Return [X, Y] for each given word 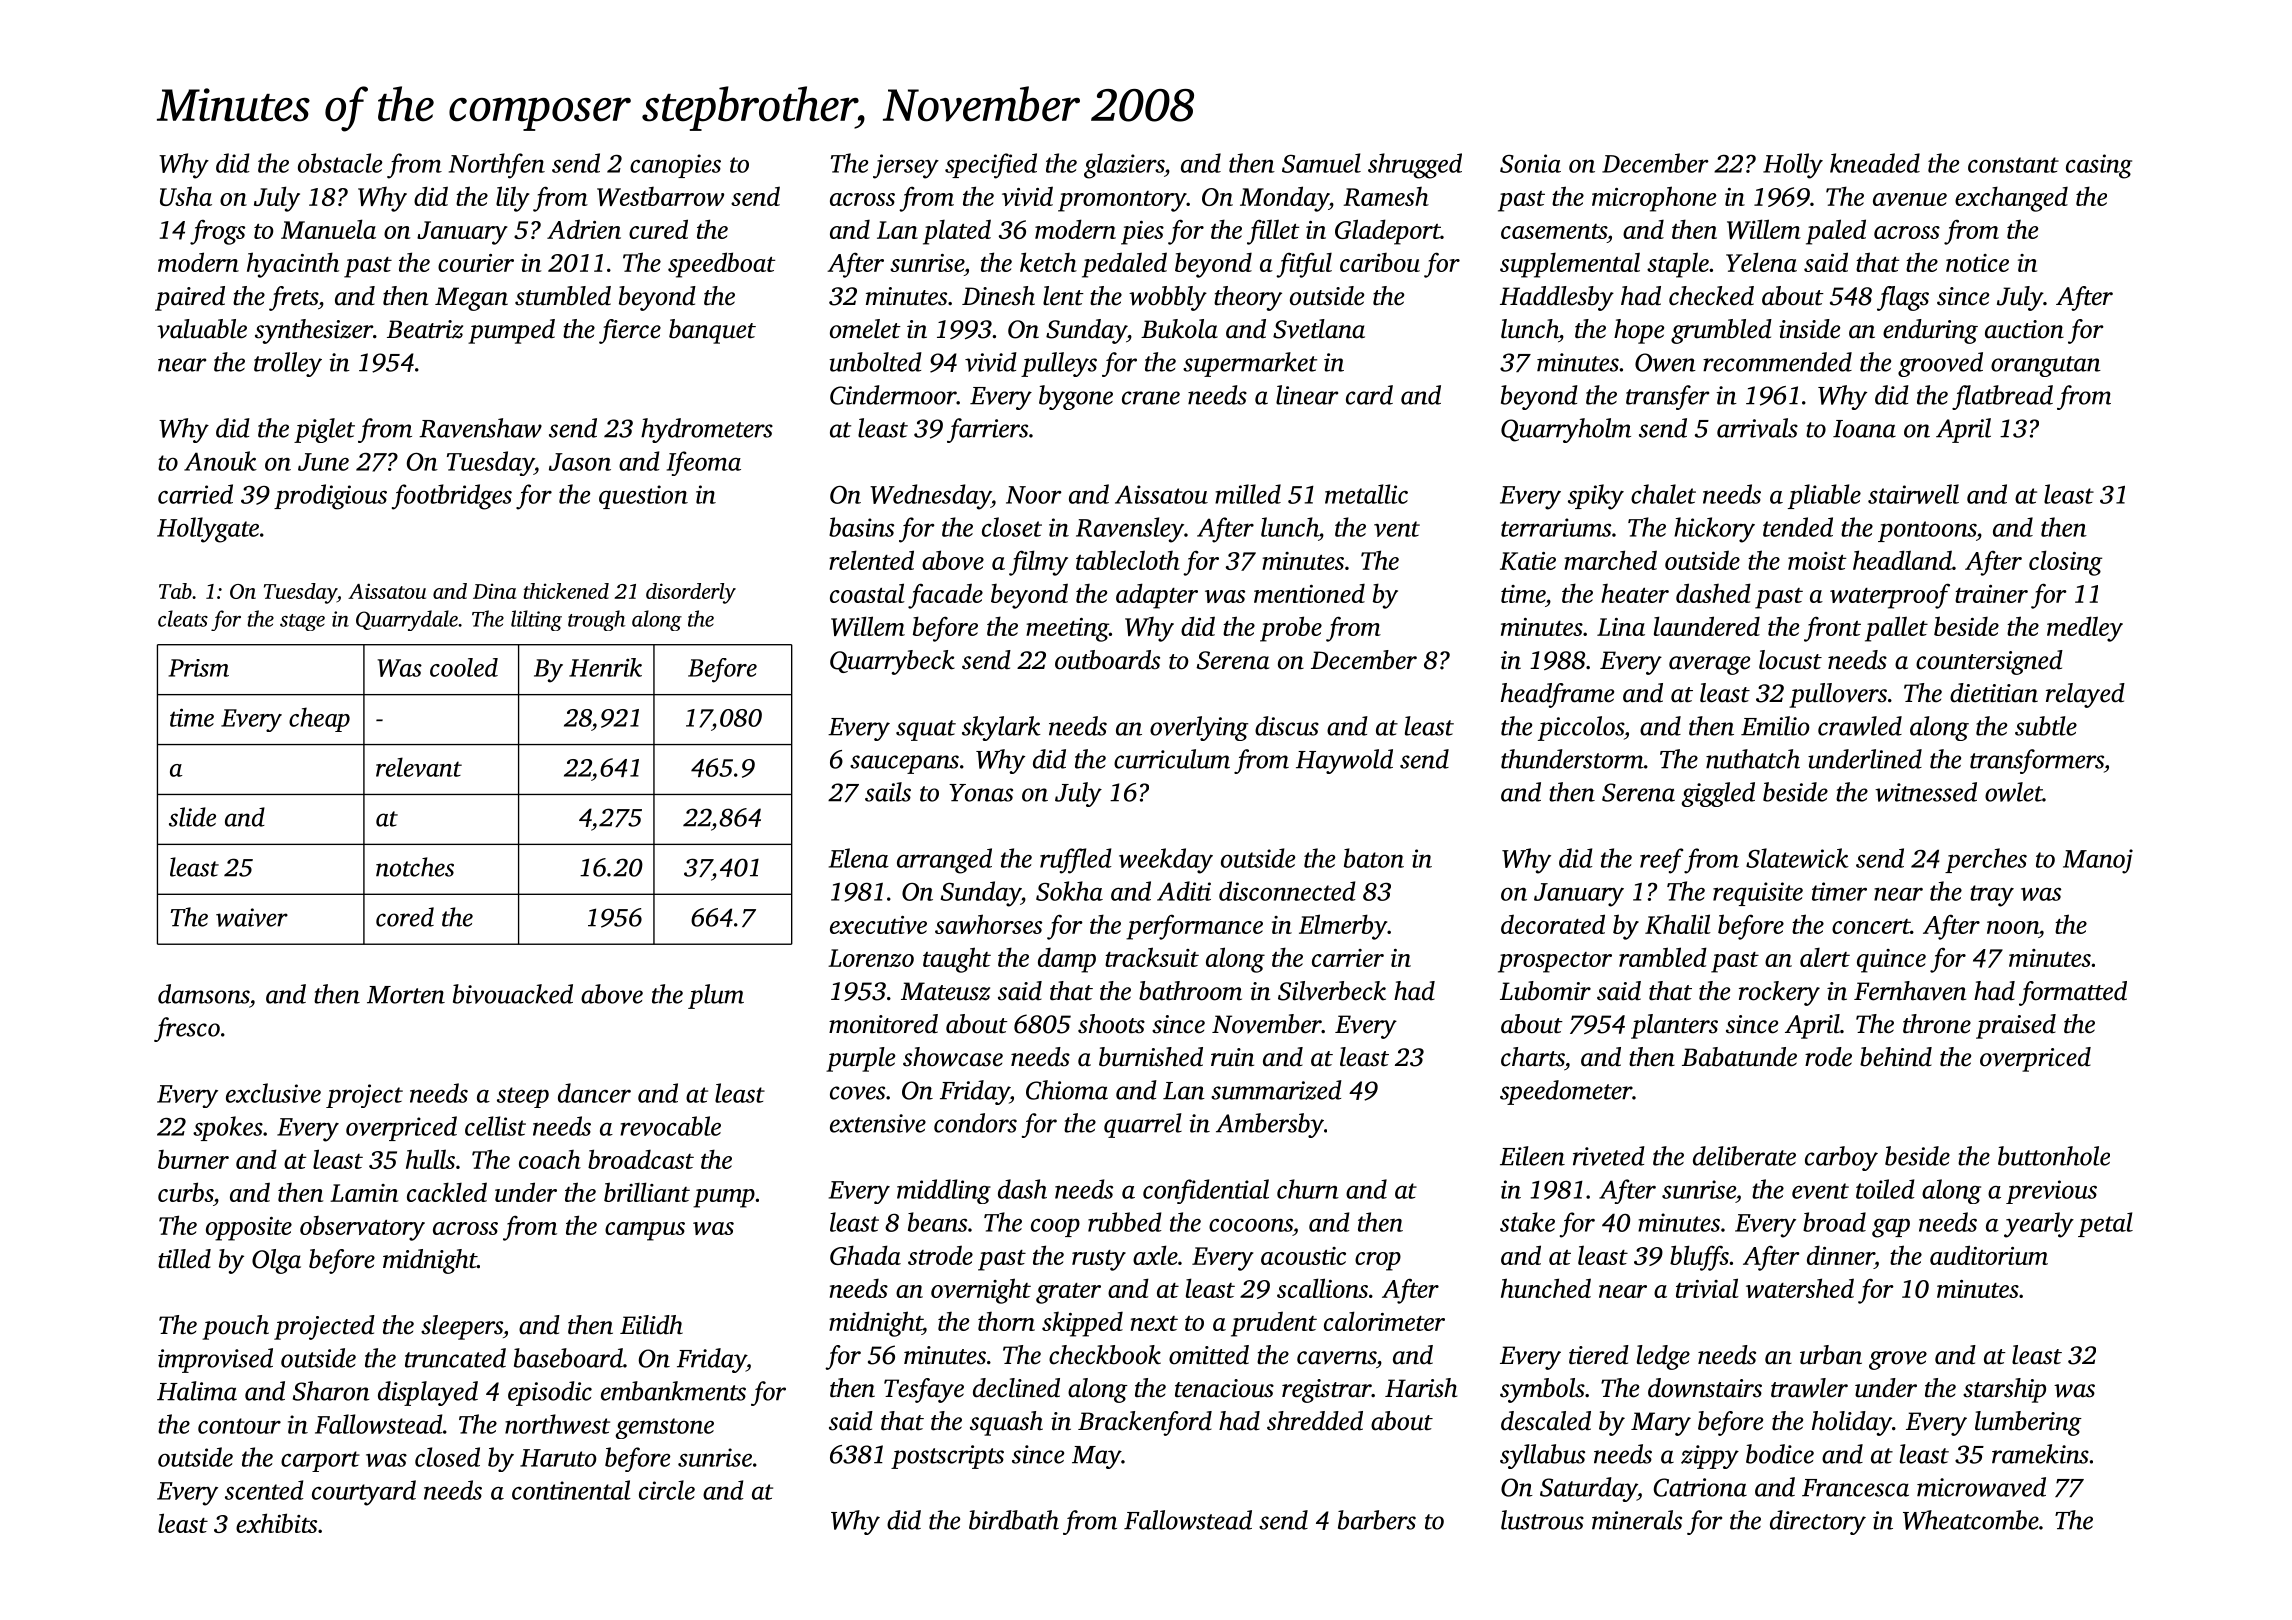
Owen [1665, 362]
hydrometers [707, 430]
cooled [464, 667]
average [1709, 665]
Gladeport [1388, 232]
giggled [1718, 794]
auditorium [1989, 1255]
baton [1374, 858]
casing [2099, 166]
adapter [1157, 596]
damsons [203, 994]
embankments [673, 1391]
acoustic [1303, 1256]
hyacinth [293, 265]
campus [645, 1231]
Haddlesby [1557, 298]
